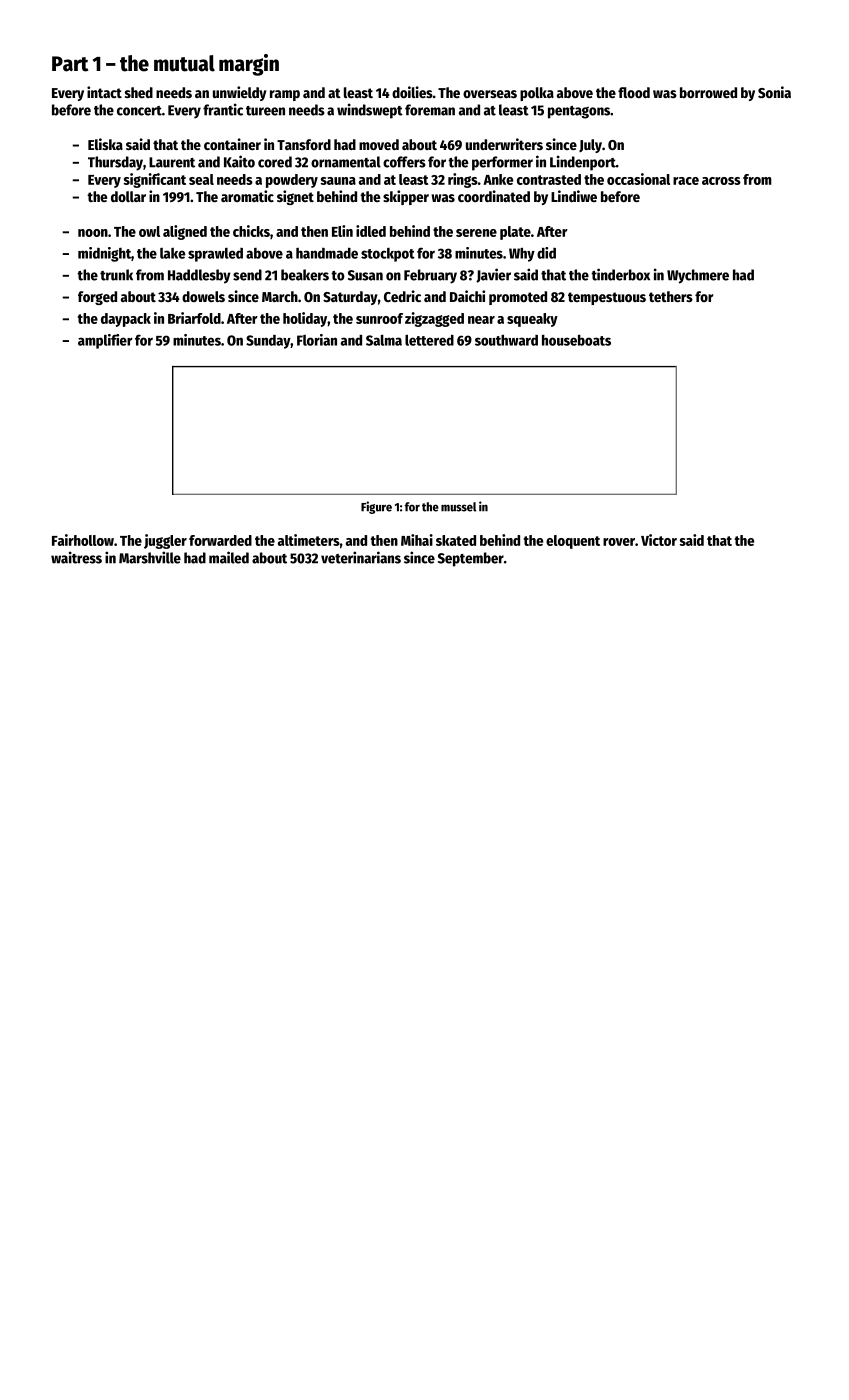 The image size is (849, 1400). I want to click on tempestuous, so click(607, 298).
